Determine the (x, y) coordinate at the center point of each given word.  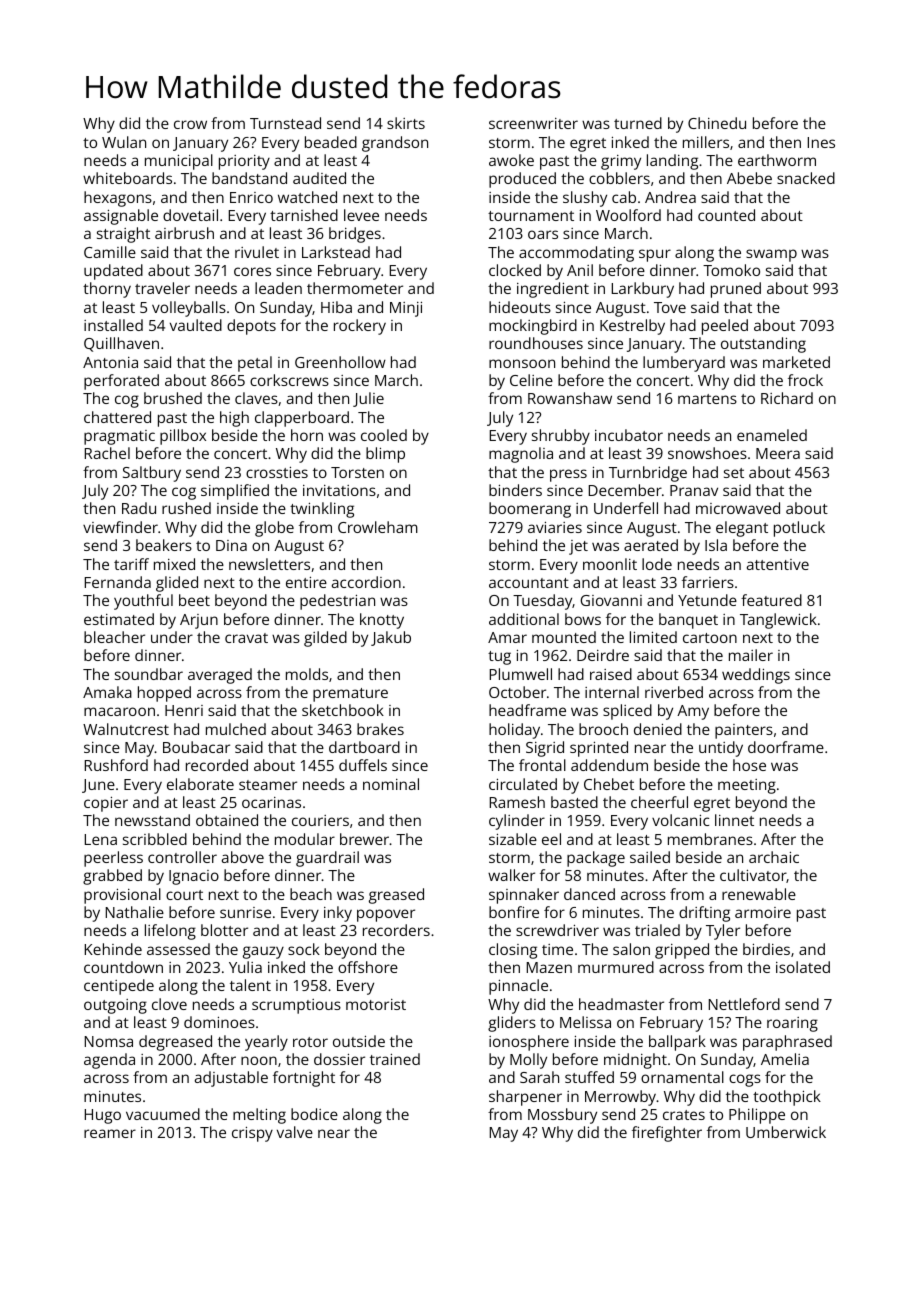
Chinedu (717, 123)
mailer (751, 655)
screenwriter (533, 123)
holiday (514, 731)
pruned (736, 290)
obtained (227, 820)
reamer (110, 1133)
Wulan (124, 142)
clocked (515, 270)
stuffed (589, 1077)
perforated (121, 382)
